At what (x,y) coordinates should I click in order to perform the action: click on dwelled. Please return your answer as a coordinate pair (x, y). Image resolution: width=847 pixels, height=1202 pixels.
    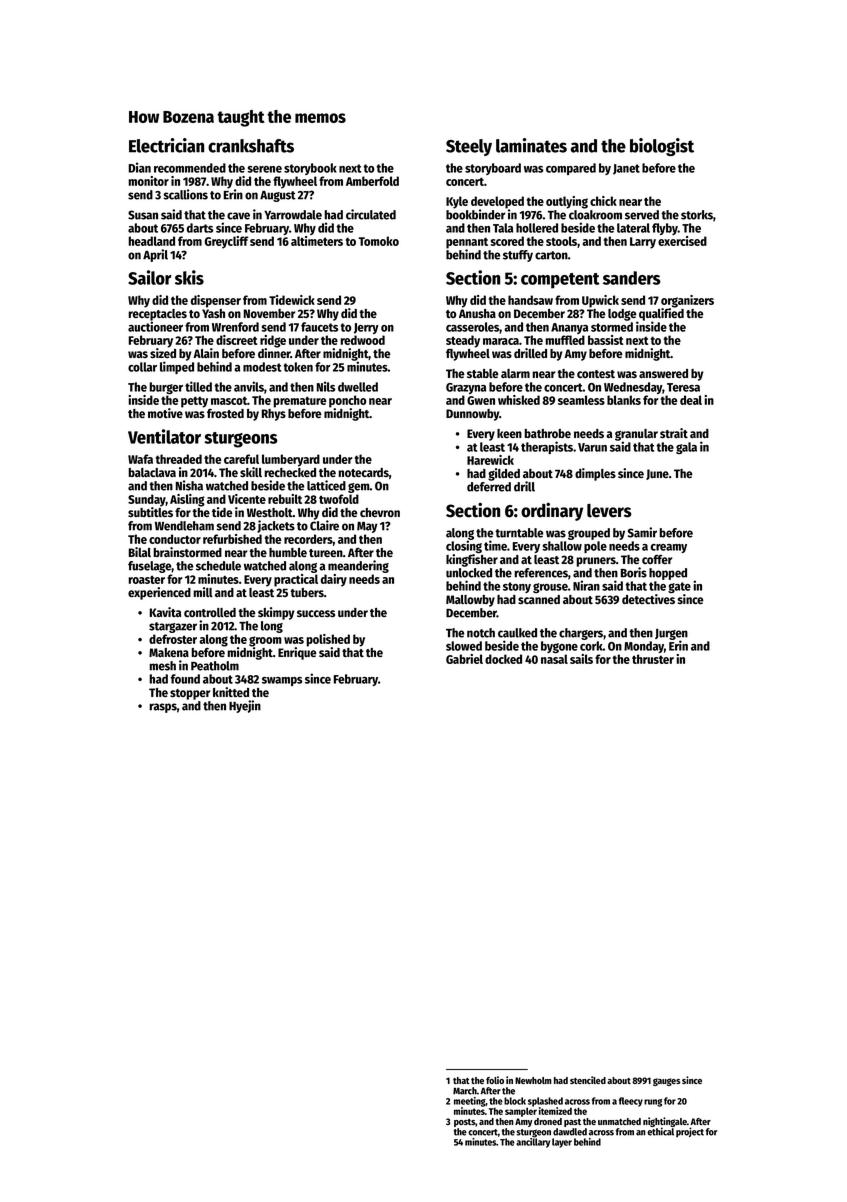
    Looking at the image, I should click on (358, 387).
